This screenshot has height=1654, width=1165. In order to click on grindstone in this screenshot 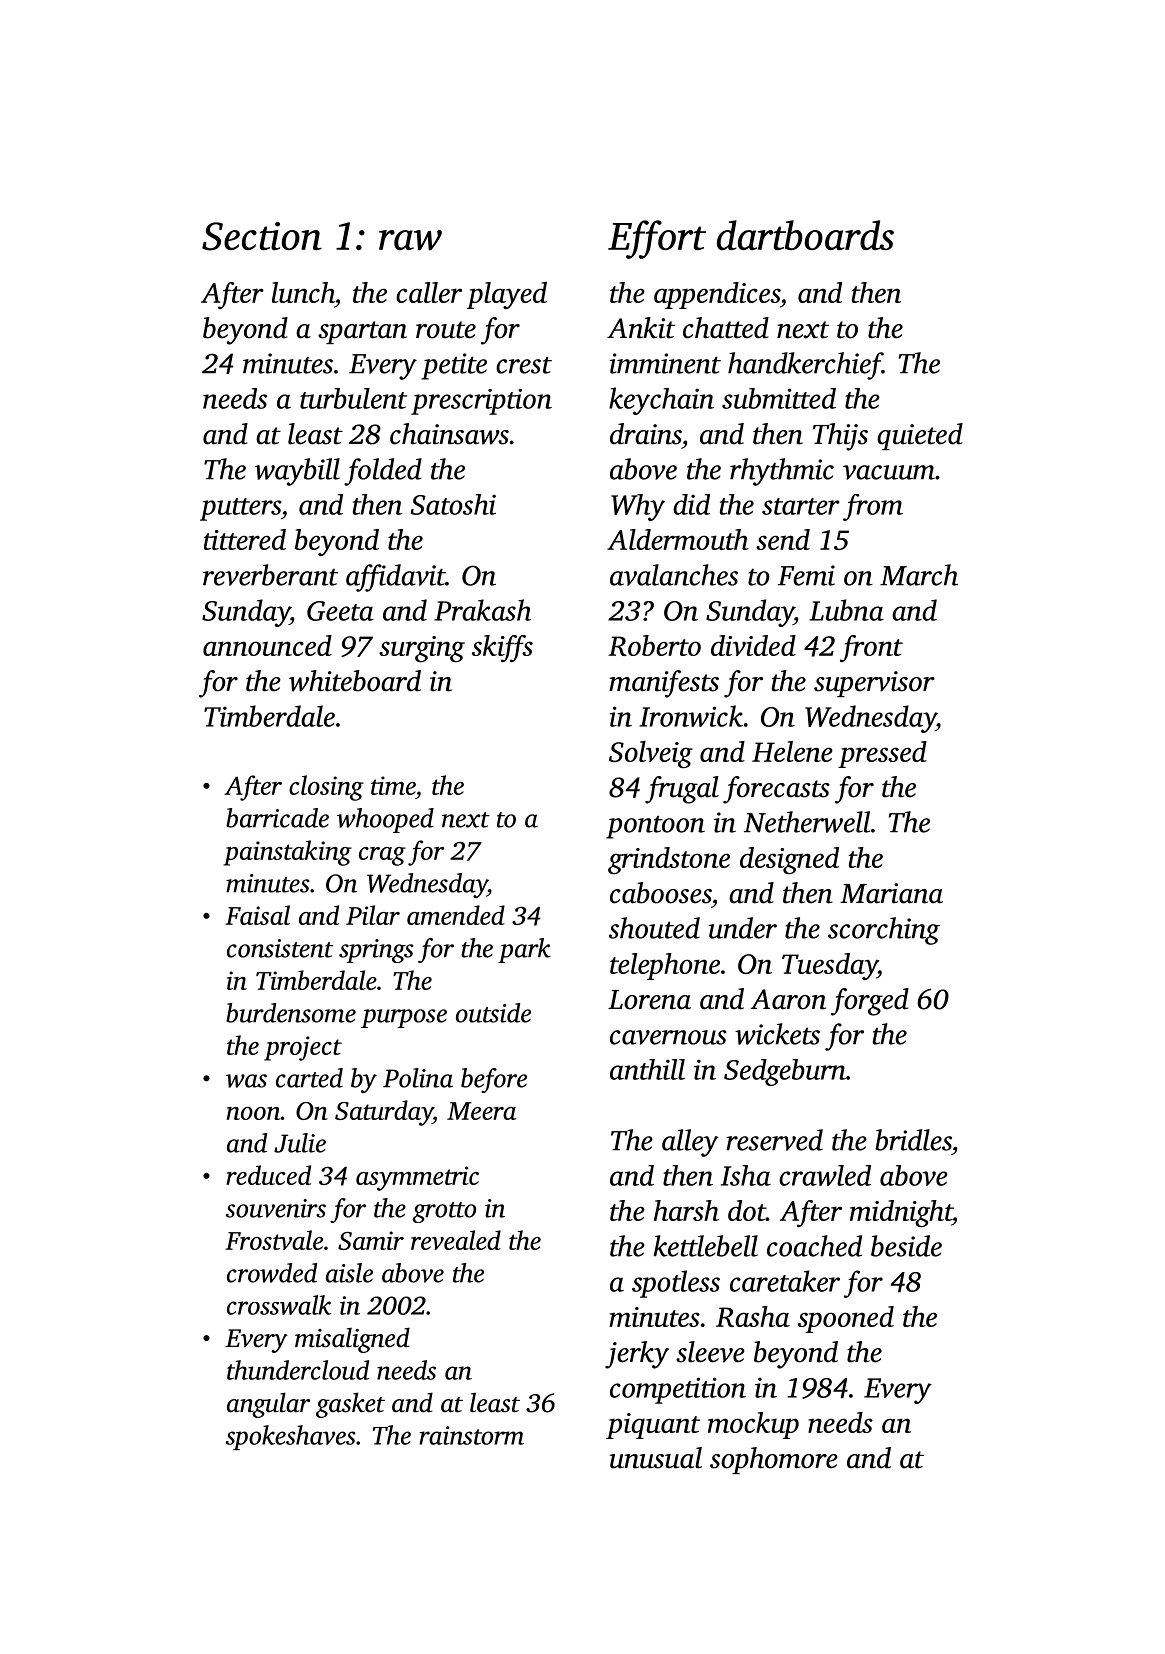, I will do `click(669, 860)`.
